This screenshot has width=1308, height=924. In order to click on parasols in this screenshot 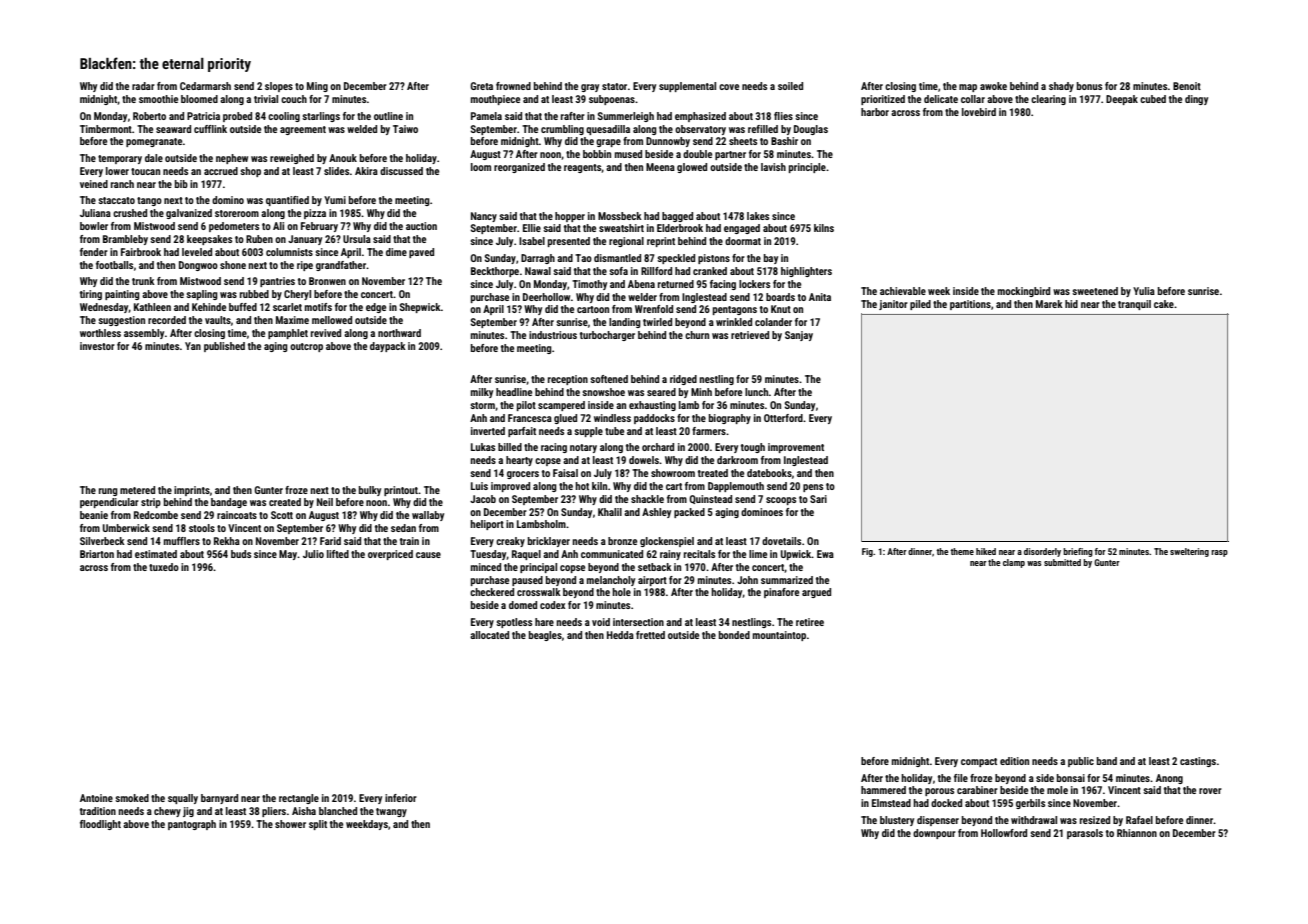, I will do `click(1085, 834)`.
